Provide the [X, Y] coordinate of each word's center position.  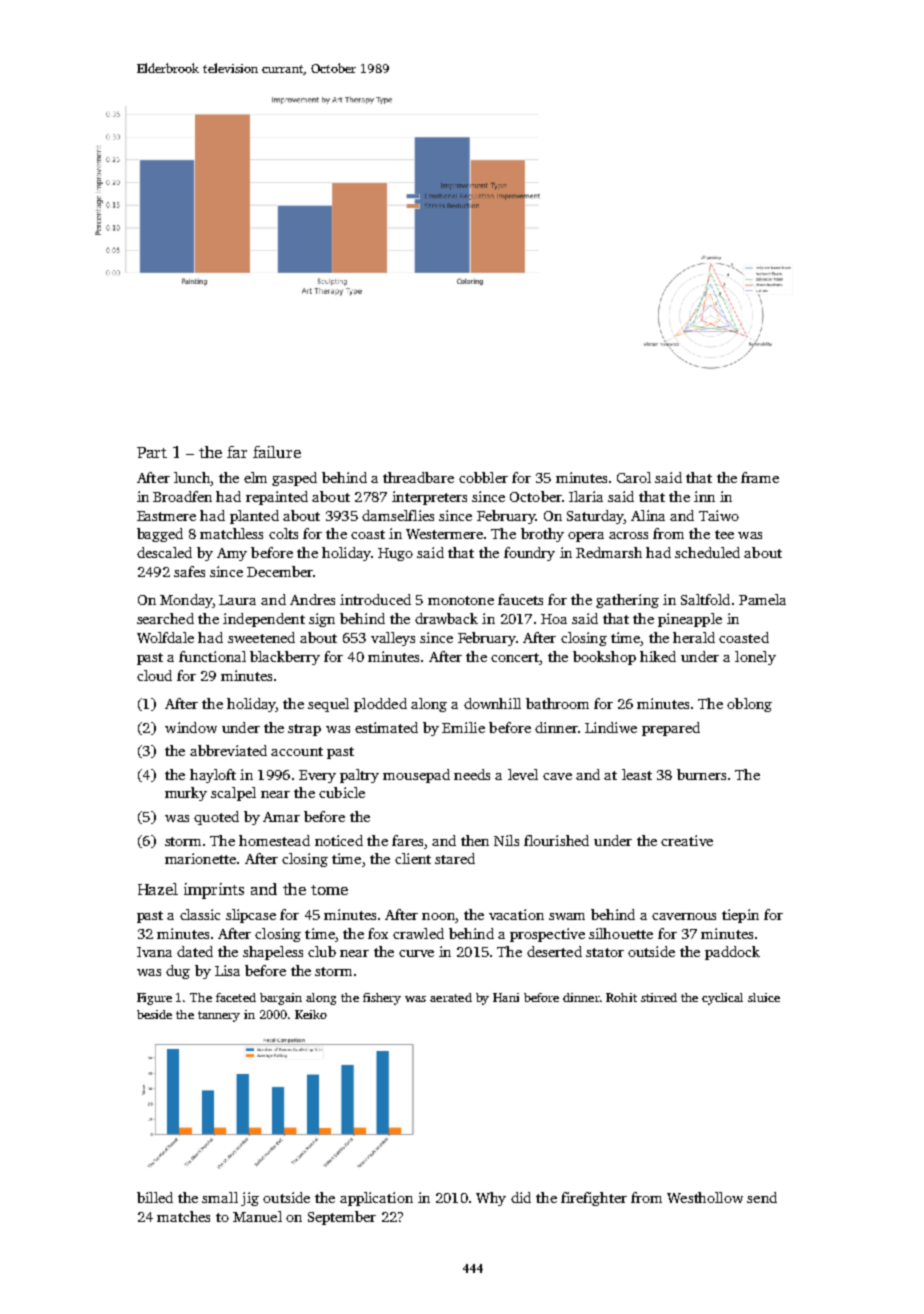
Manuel [257, 1216]
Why [491, 1199]
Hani [506, 997]
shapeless [273, 953]
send [762, 1197]
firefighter [594, 1199]
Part [152, 452]
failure [277, 452]
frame [760, 477]
